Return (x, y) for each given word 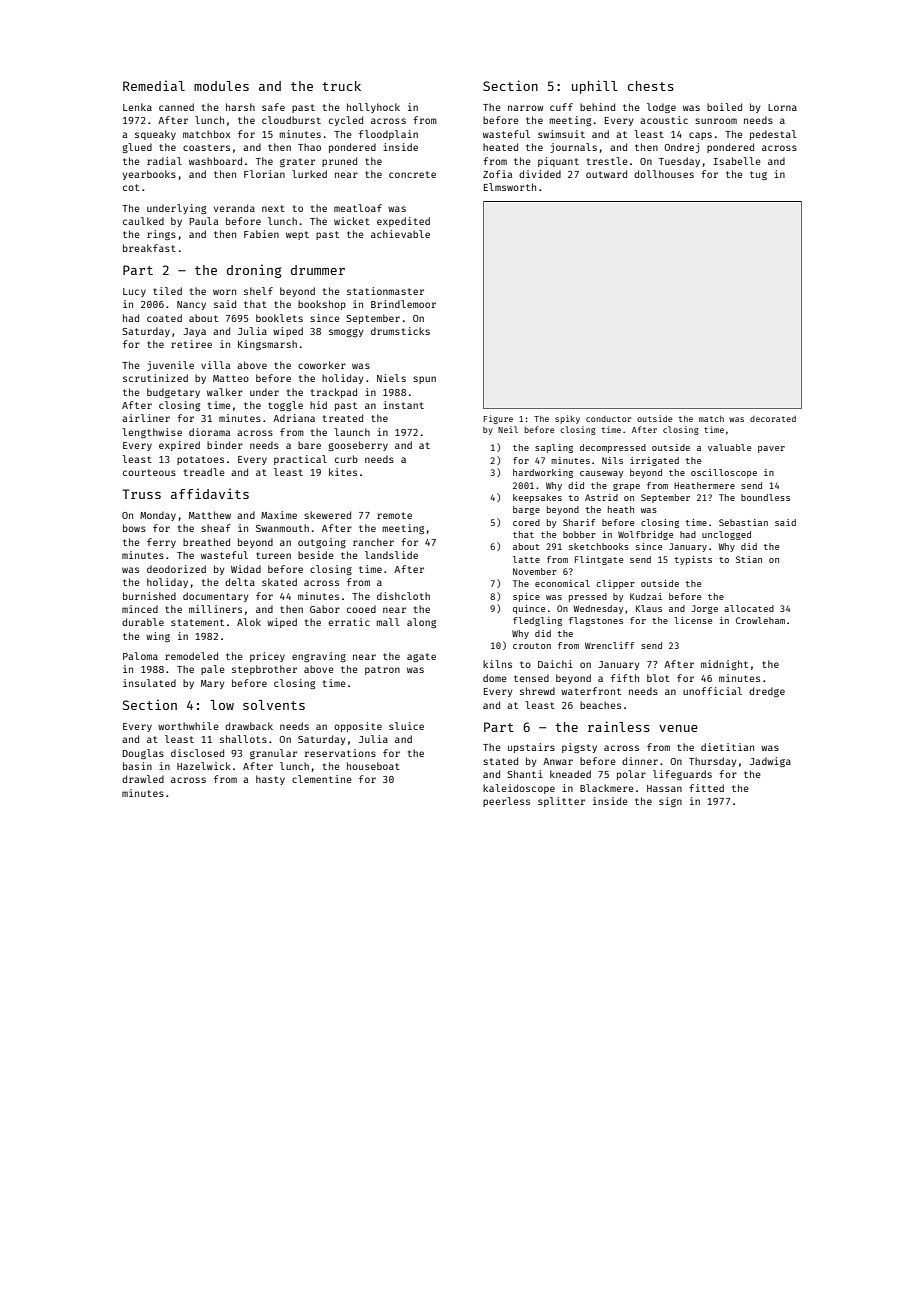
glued (137, 148)
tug (758, 175)
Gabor (325, 609)
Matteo (231, 378)
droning (254, 271)
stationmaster (385, 291)
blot (658, 678)
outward (606, 174)
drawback (249, 726)
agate (421, 657)
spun (424, 380)
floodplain (388, 135)
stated (500, 761)
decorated (773, 419)
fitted (706, 788)
